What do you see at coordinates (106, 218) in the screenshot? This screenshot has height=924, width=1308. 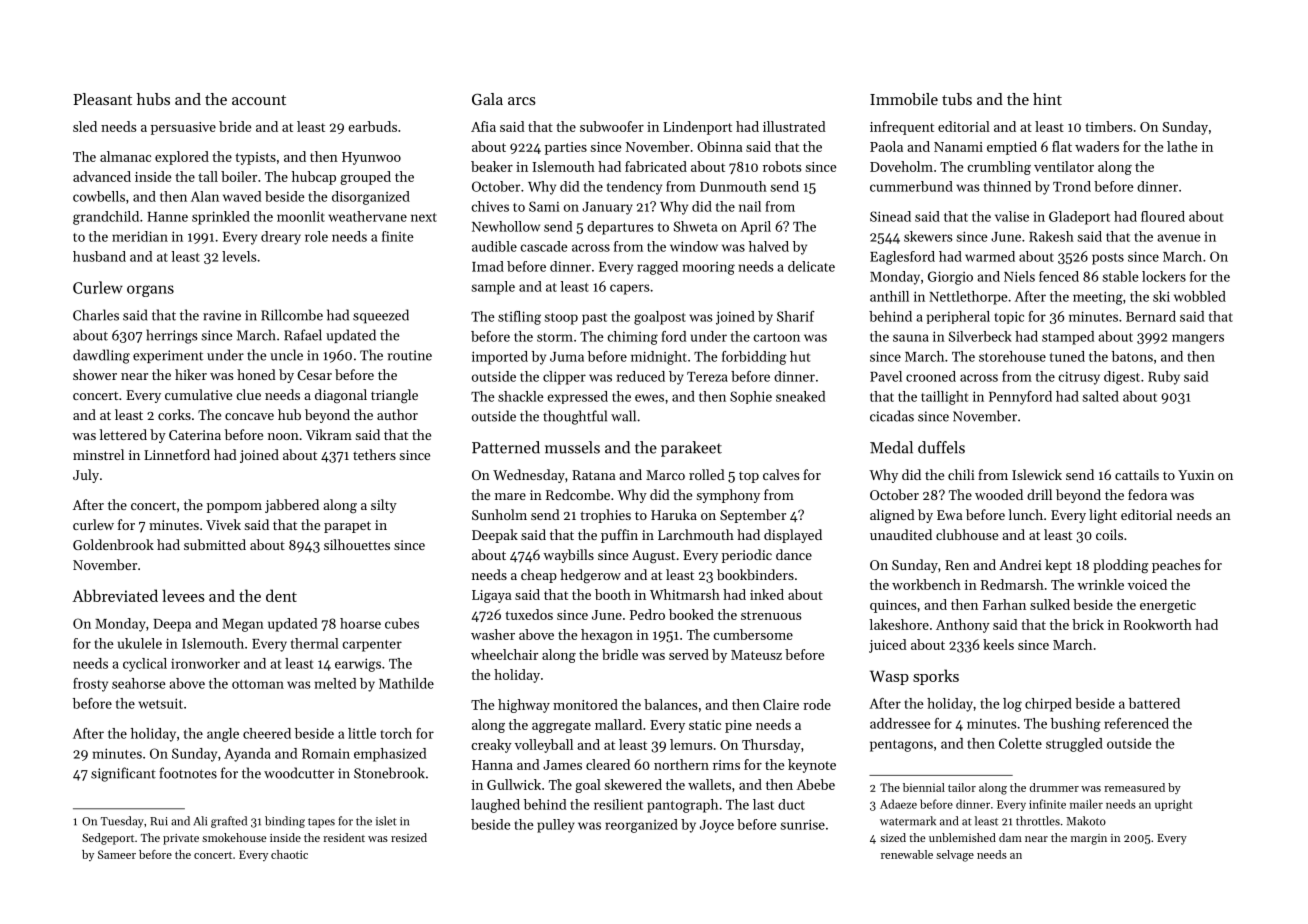 I see `grandchild` at bounding box center [106, 218].
